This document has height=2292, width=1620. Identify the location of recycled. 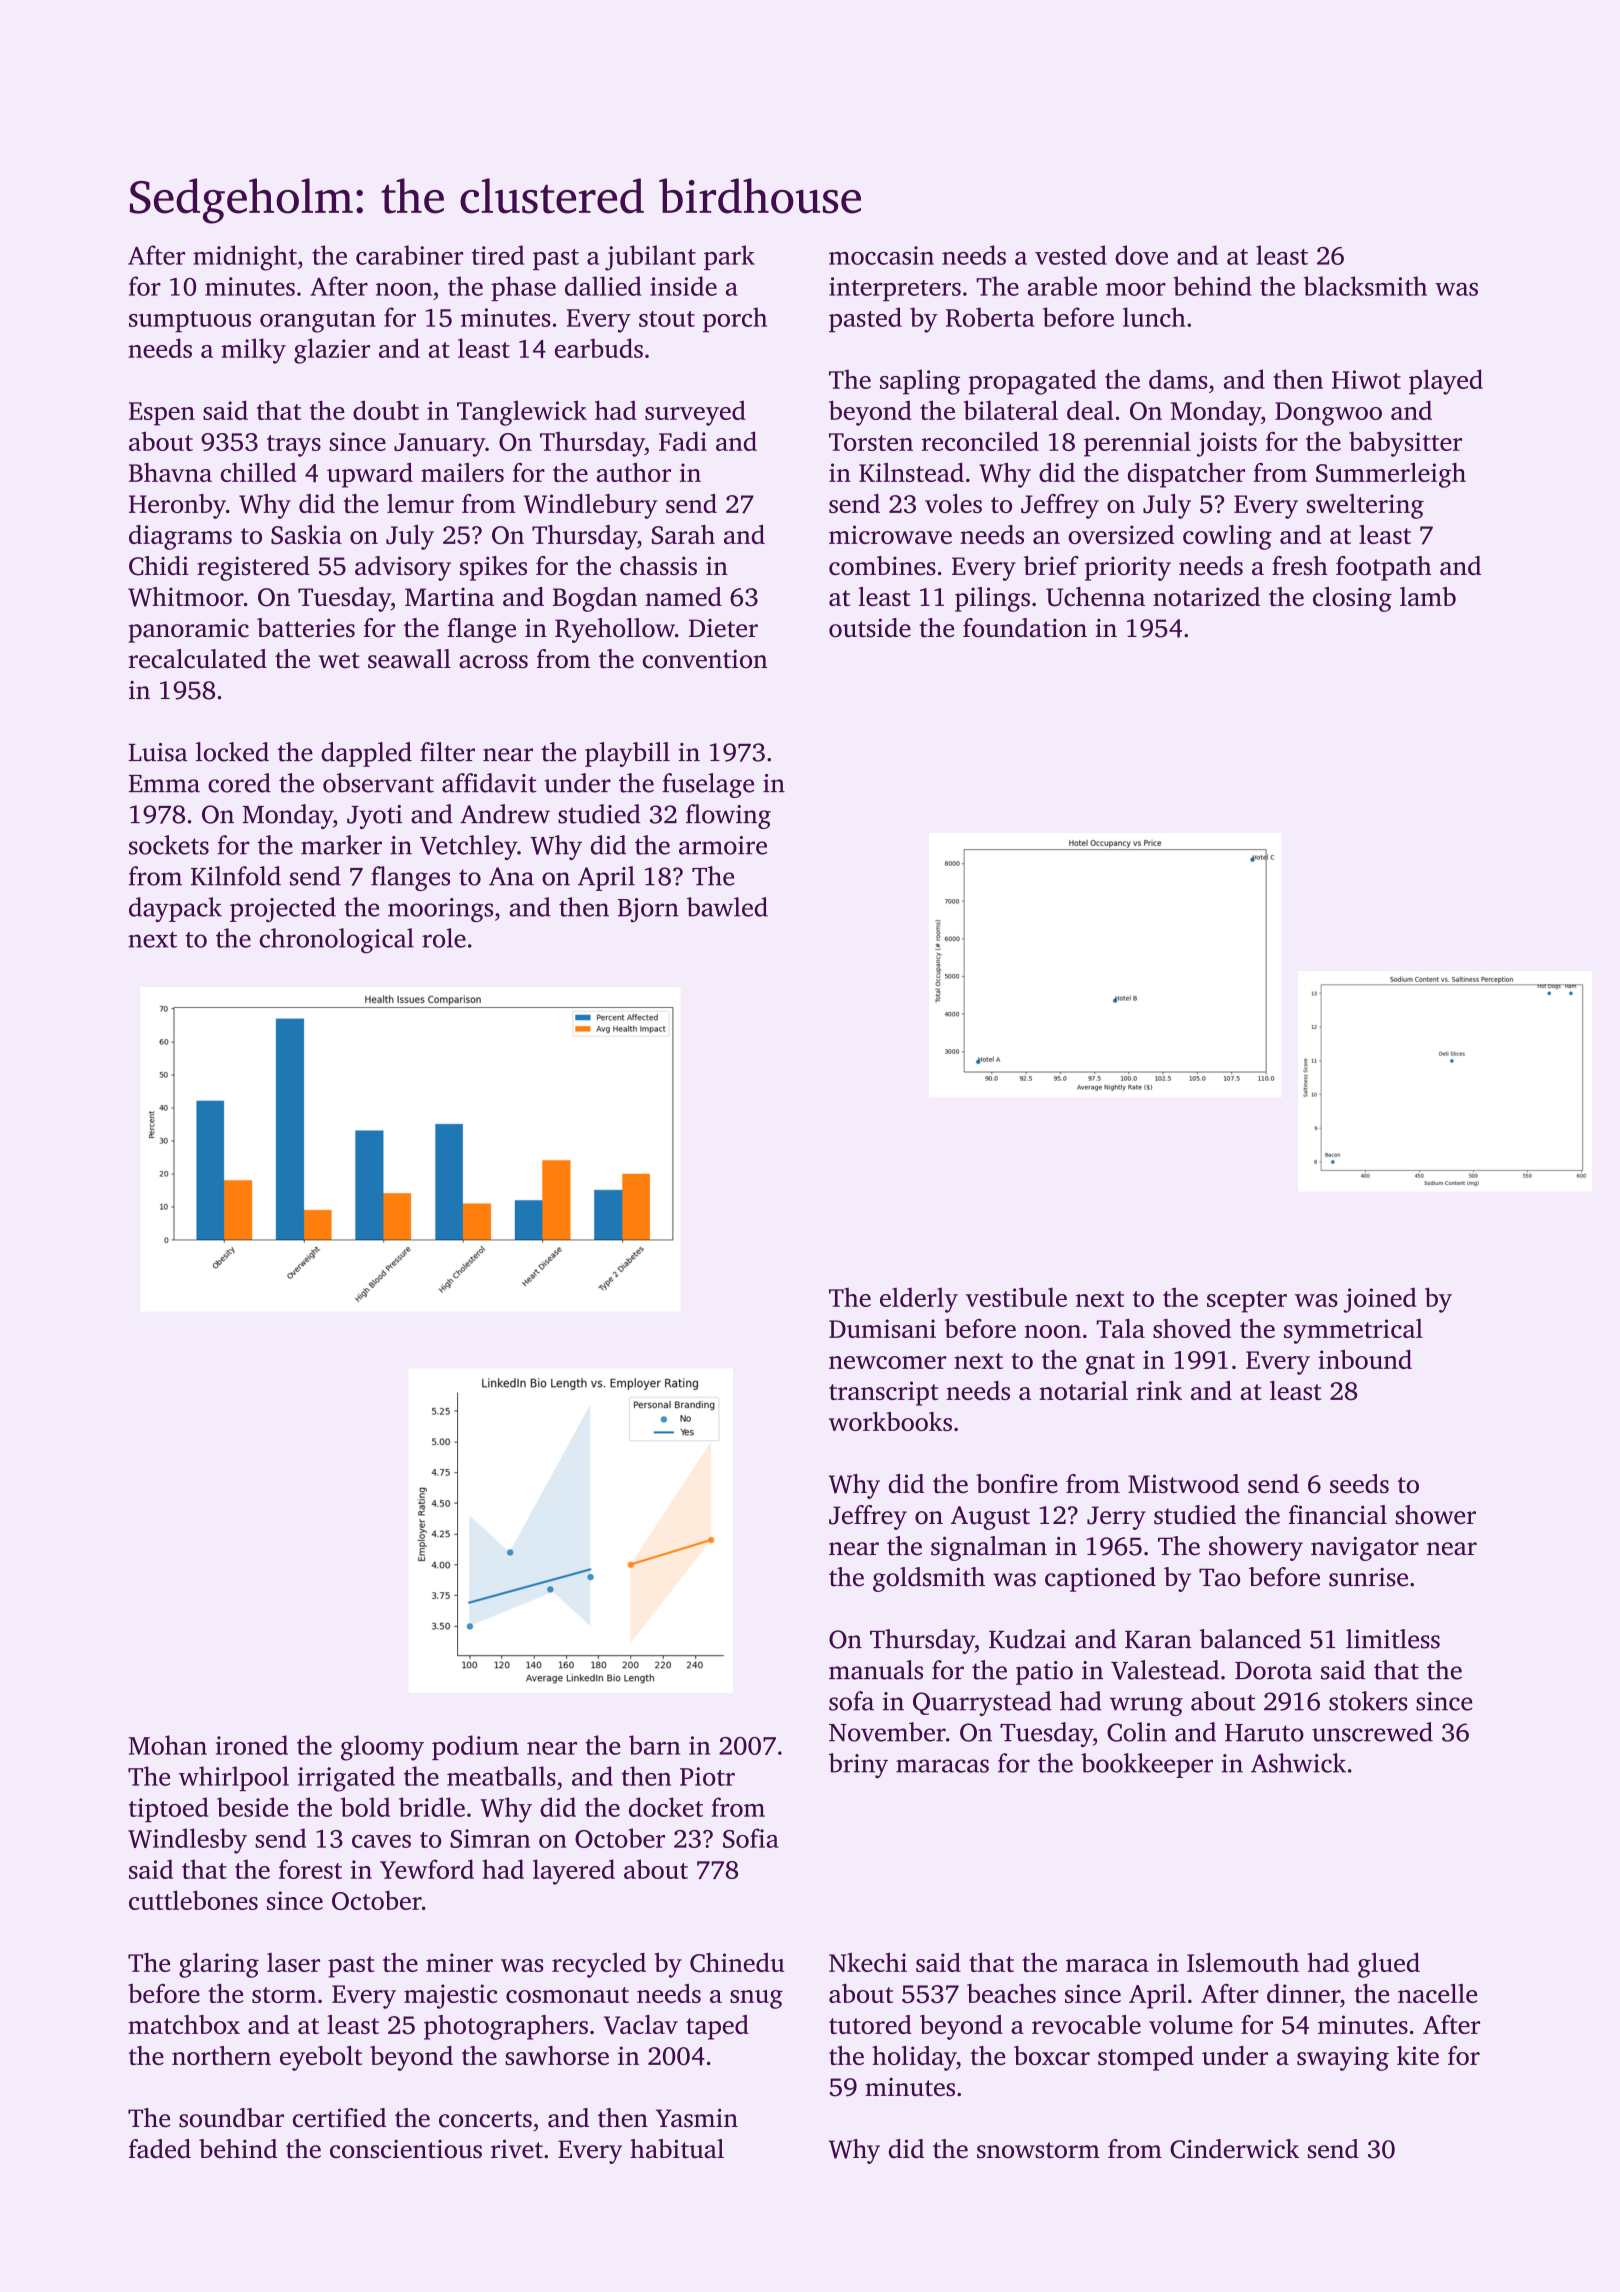
(599, 1965).
